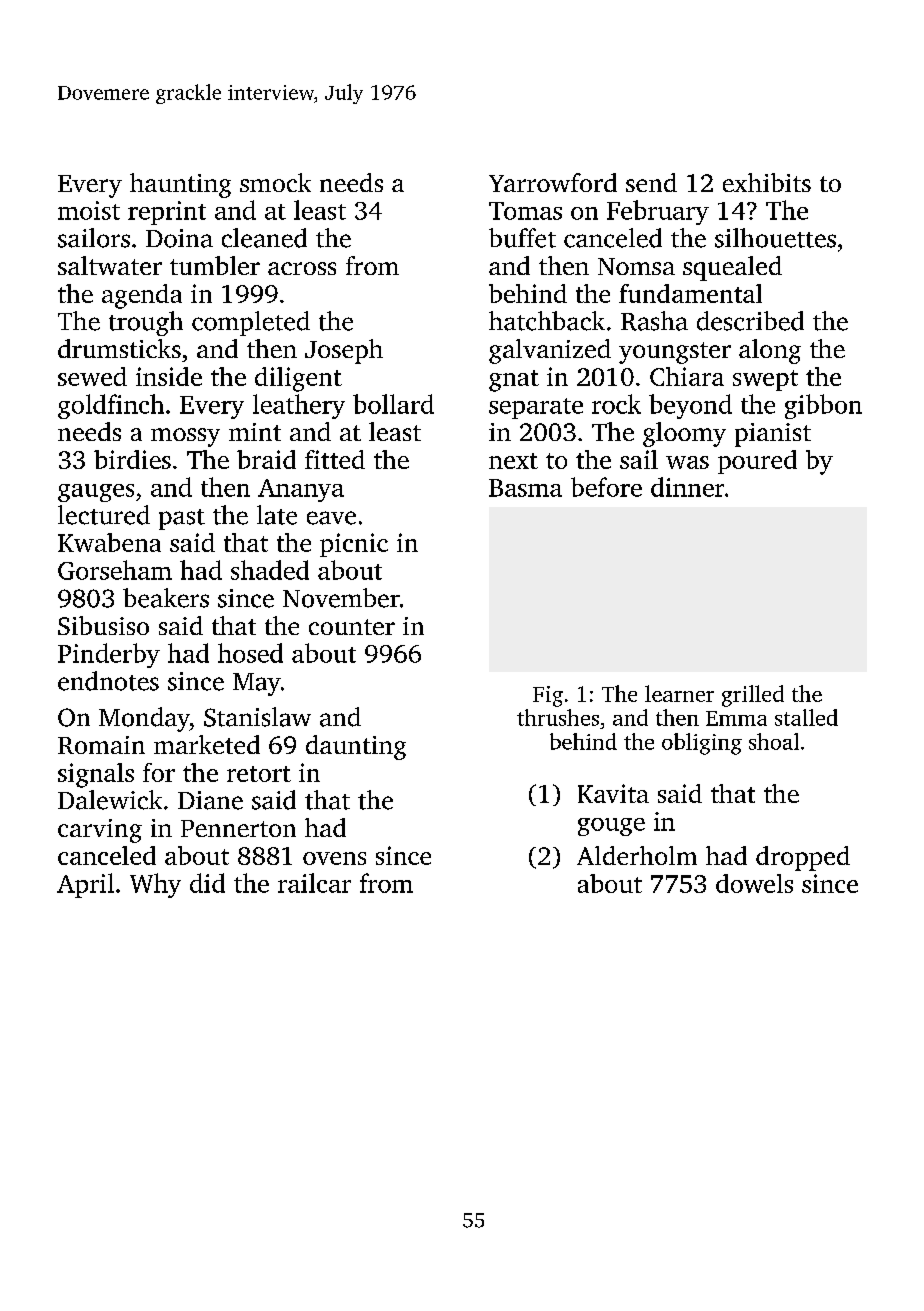 The image size is (924, 1311). What do you see at coordinates (298, 379) in the image?
I see `diligent` at bounding box center [298, 379].
